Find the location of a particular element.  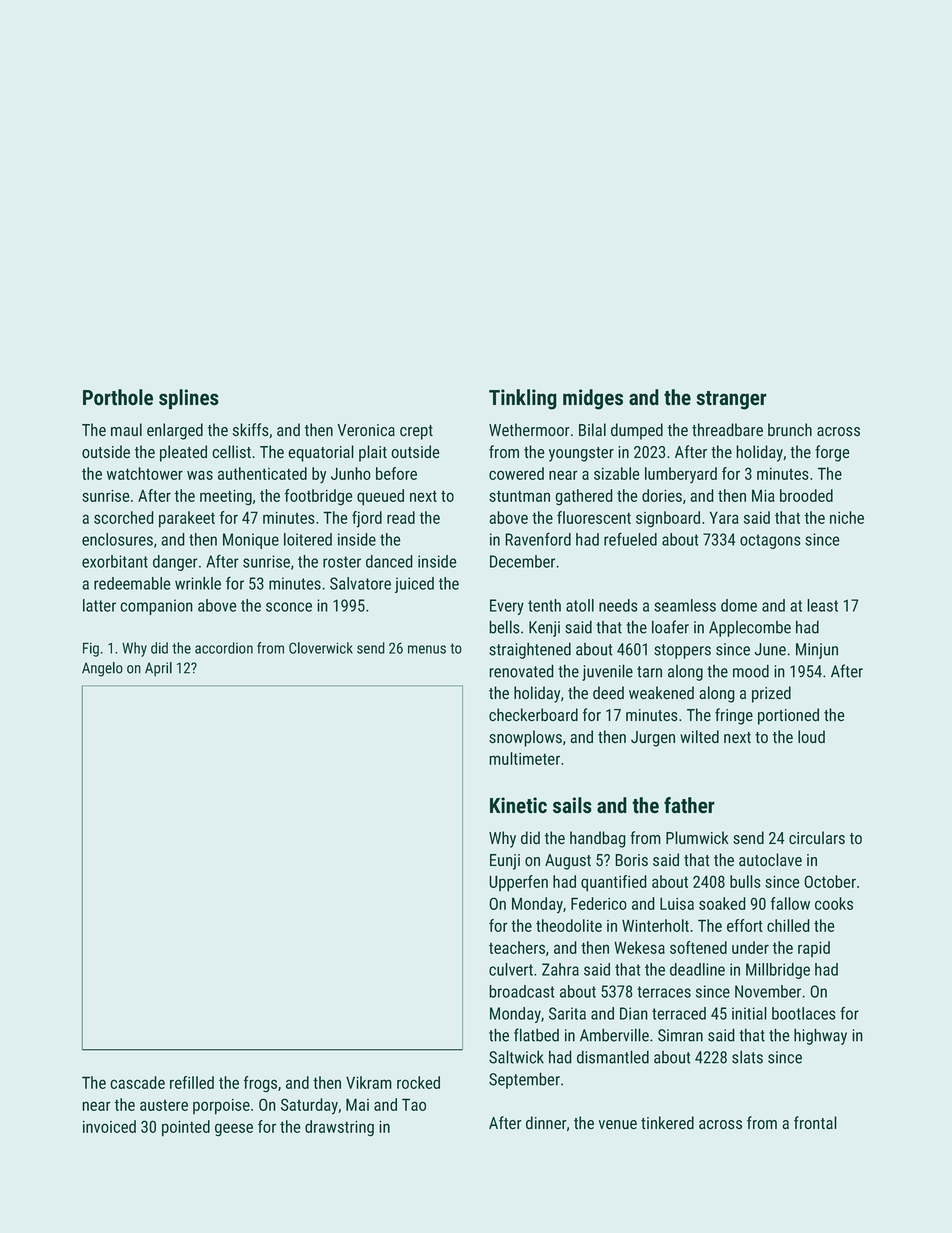

Tinkling is located at coordinates (523, 399).
